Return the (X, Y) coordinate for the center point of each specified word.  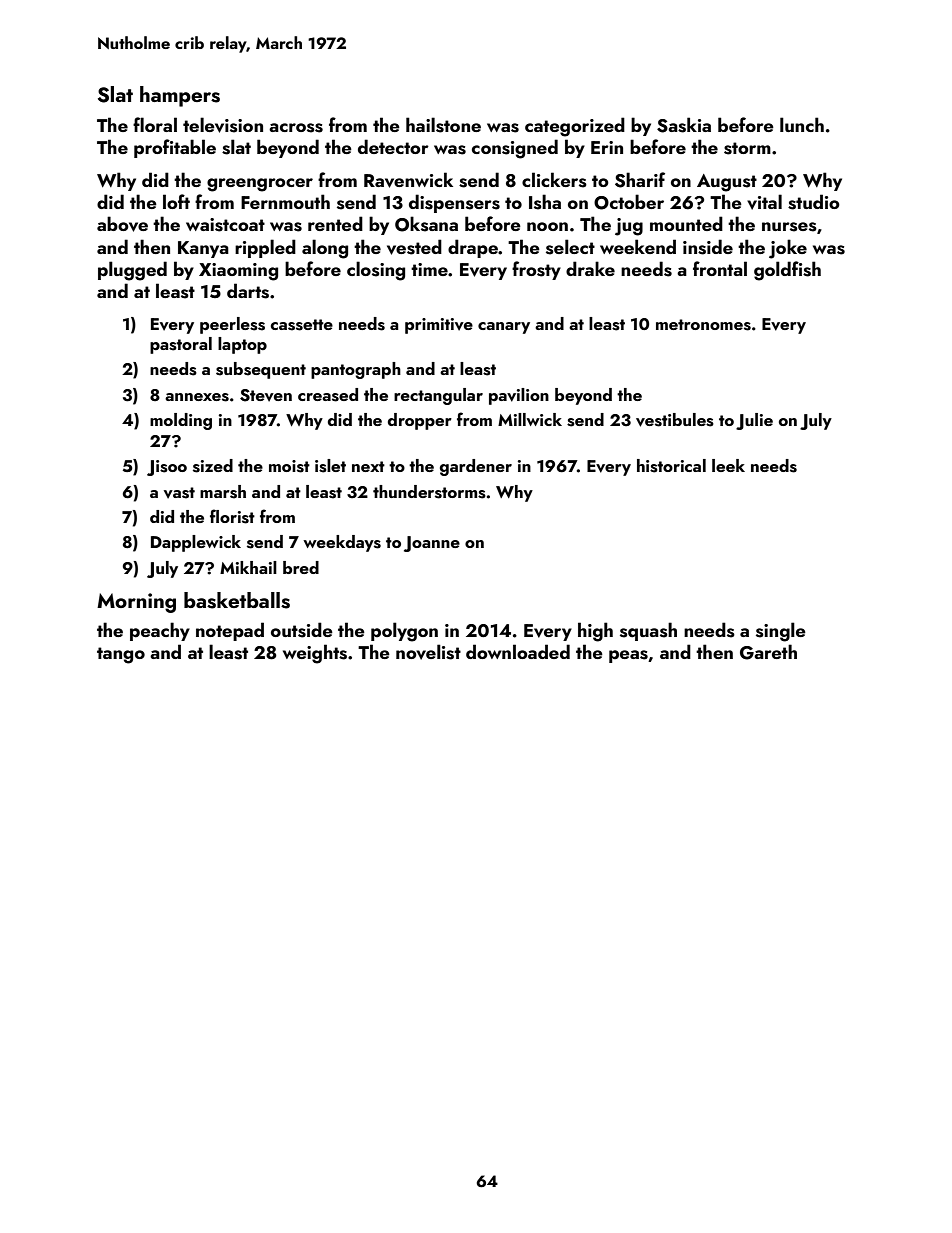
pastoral (181, 345)
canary (504, 328)
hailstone (443, 125)
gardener (476, 467)
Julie (754, 421)
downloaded (518, 651)
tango (121, 655)
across (296, 128)
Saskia (684, 125)
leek (728, 465)
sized (213, 466)
